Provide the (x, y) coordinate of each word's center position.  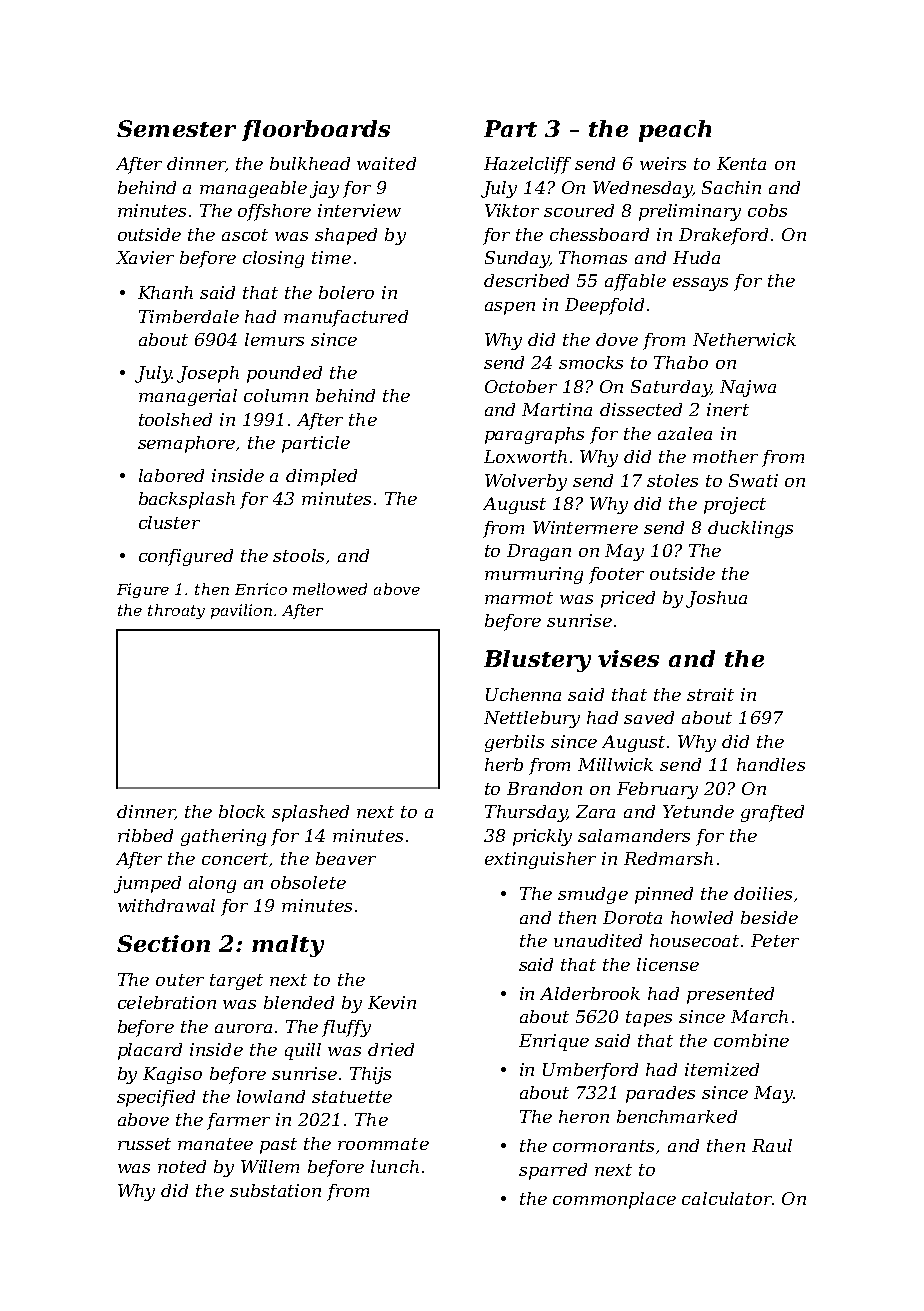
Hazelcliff (527, 165)
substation (275, 1190)
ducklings (750, 529)
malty (288, 946)
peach (675, 131)
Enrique (554, 1042)
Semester (176, 128)
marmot (519, 598)
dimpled (321, 477)
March (759, 1016)
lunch (395, 1166)
